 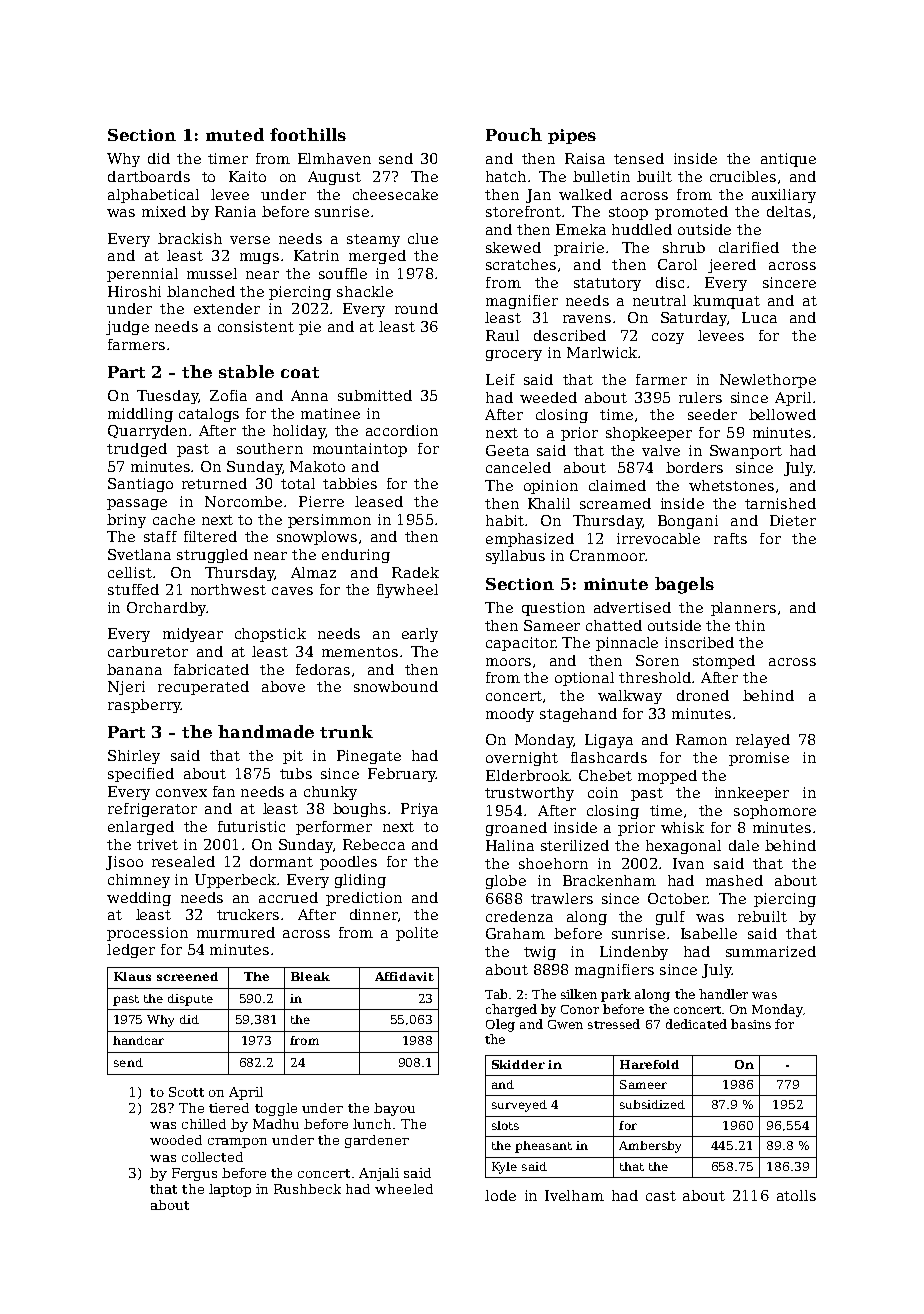 I want to click on Geeta, so click(x=507, y=450).
